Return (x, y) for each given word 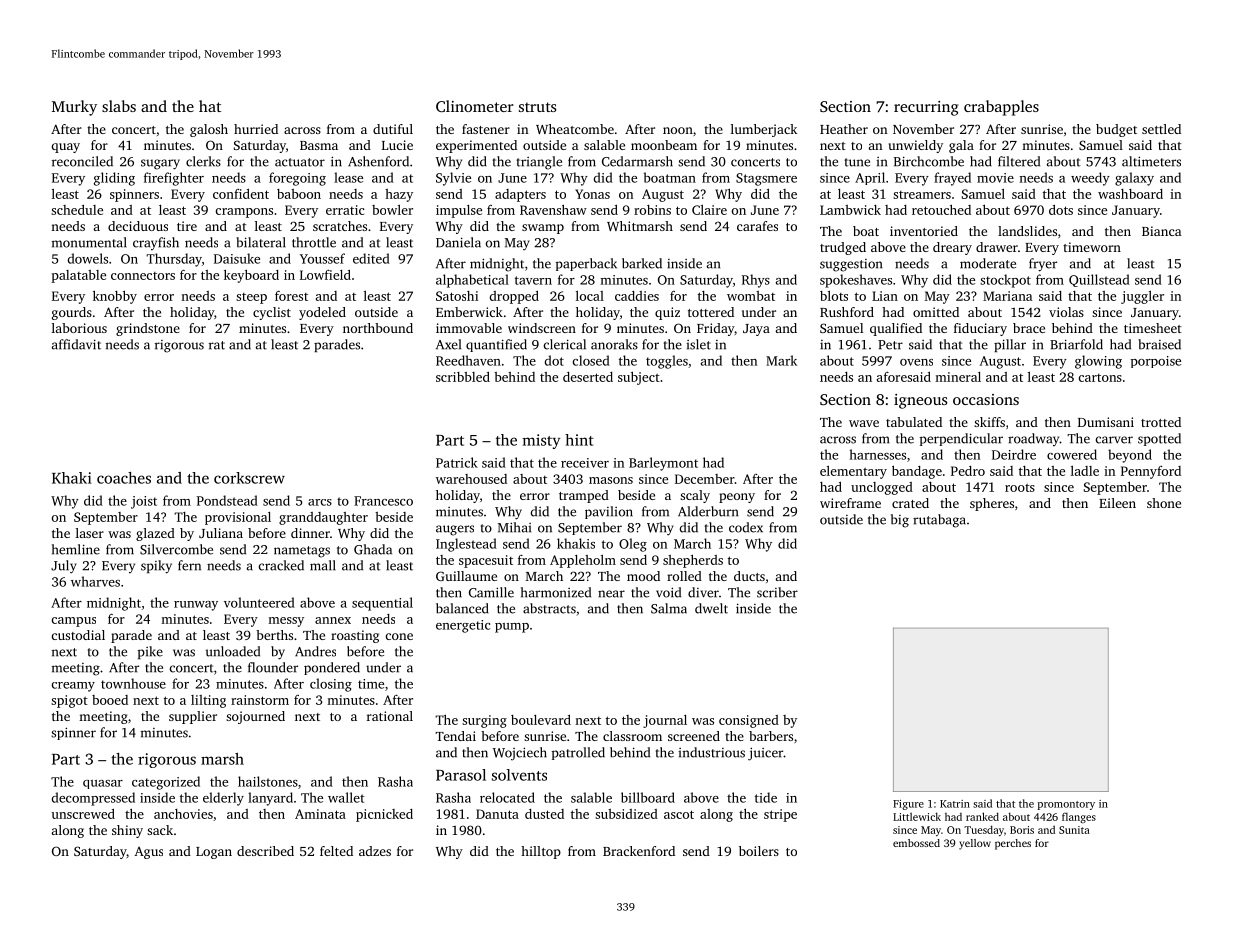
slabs (119, 106)
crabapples (1001, 108)
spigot (69, 701)
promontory (1066, 805)
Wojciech (520, 754)
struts (537, 107)
